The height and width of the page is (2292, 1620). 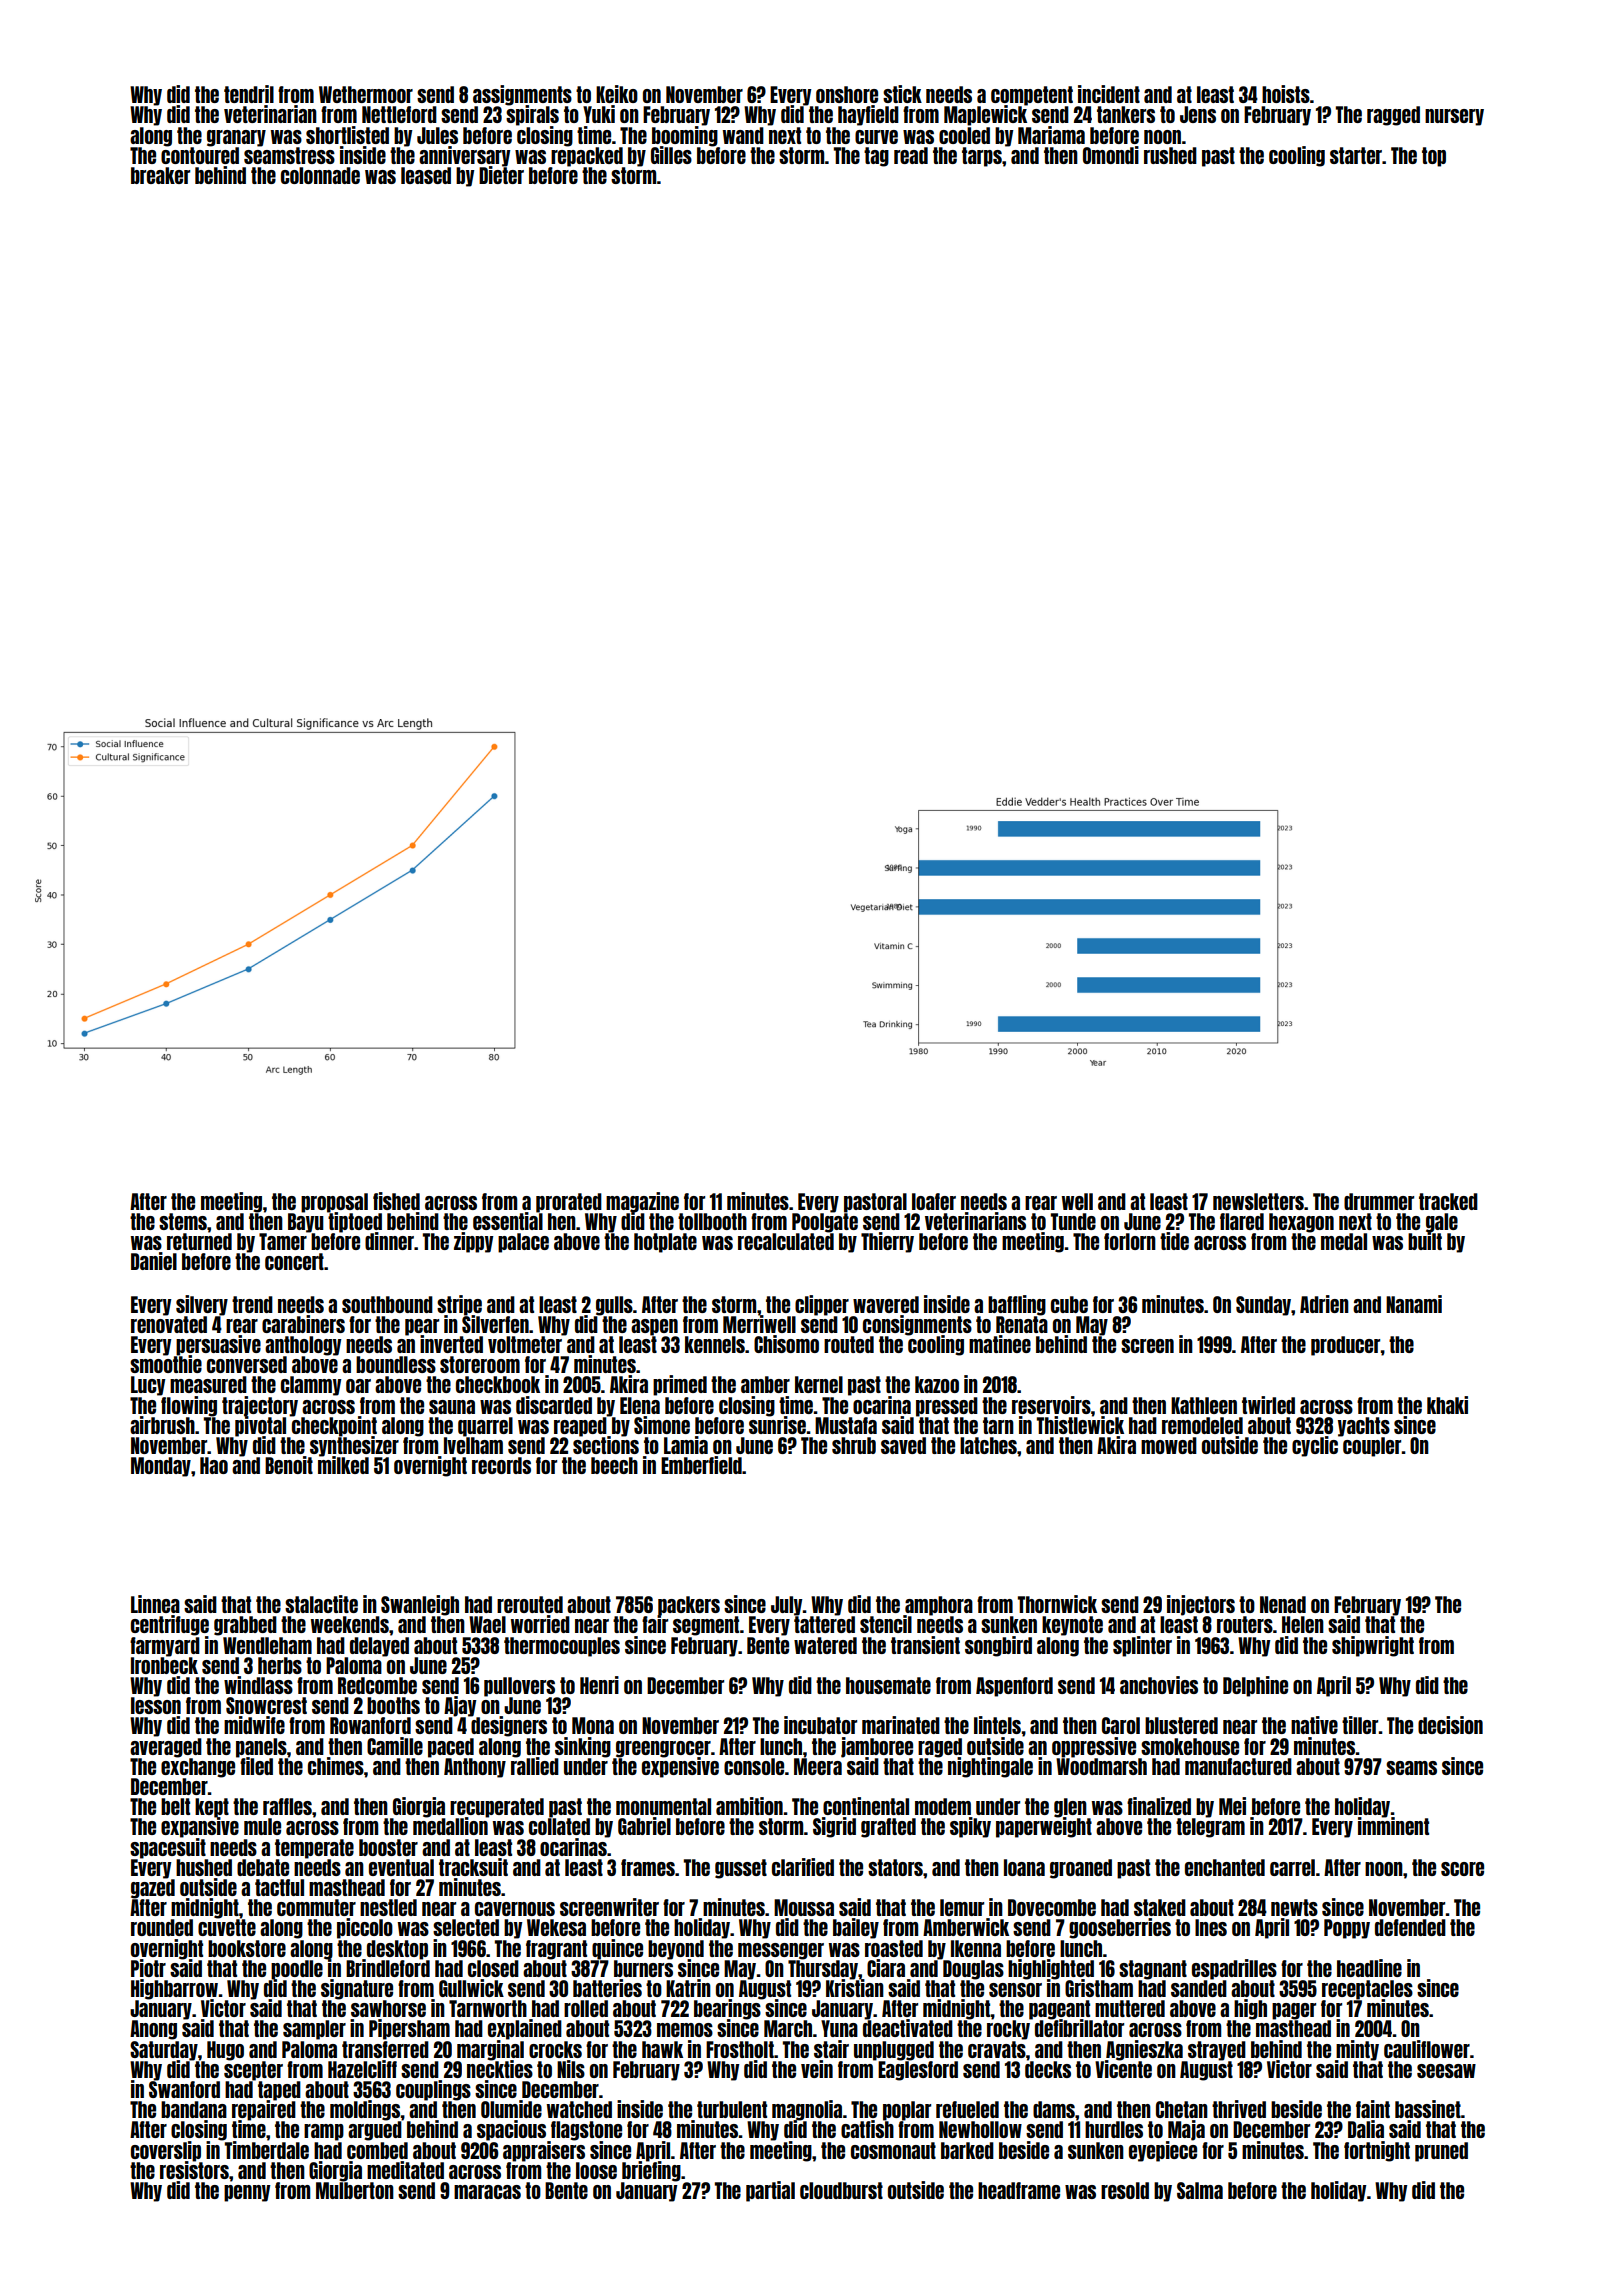 What do you see at coordinates (254, 1725) in the page?
I see `midwife` at bounding box center [254, 1725].
